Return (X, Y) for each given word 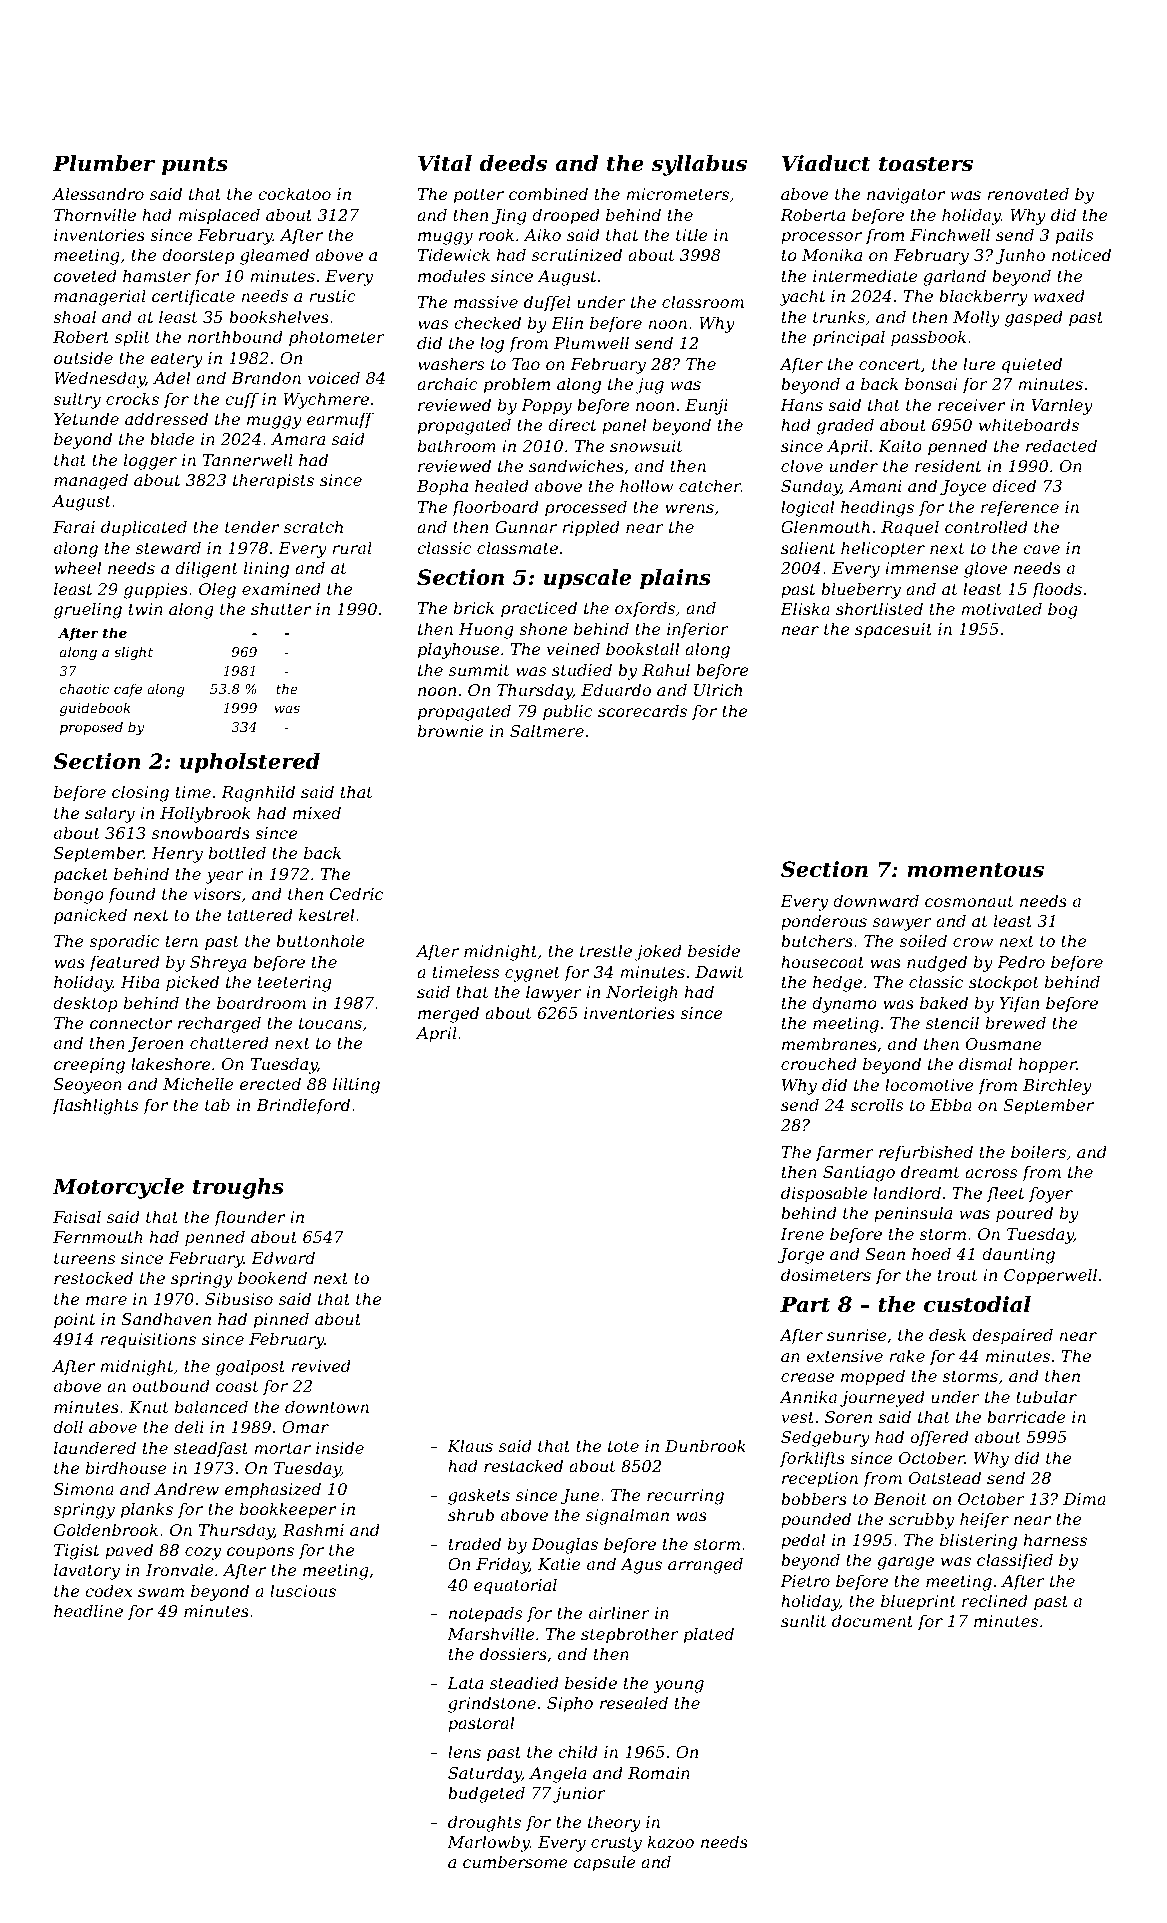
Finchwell (950, 234)
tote (623, 1446)
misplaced (219, 216)
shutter (281, 608)
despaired (1012, 1336)
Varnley (1062, 406)
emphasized (273, 1490)
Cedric (356, 893)
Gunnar (526, 527)
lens (464, 1751)
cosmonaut (969, 901)
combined (548, 193)
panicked (90, 916)
